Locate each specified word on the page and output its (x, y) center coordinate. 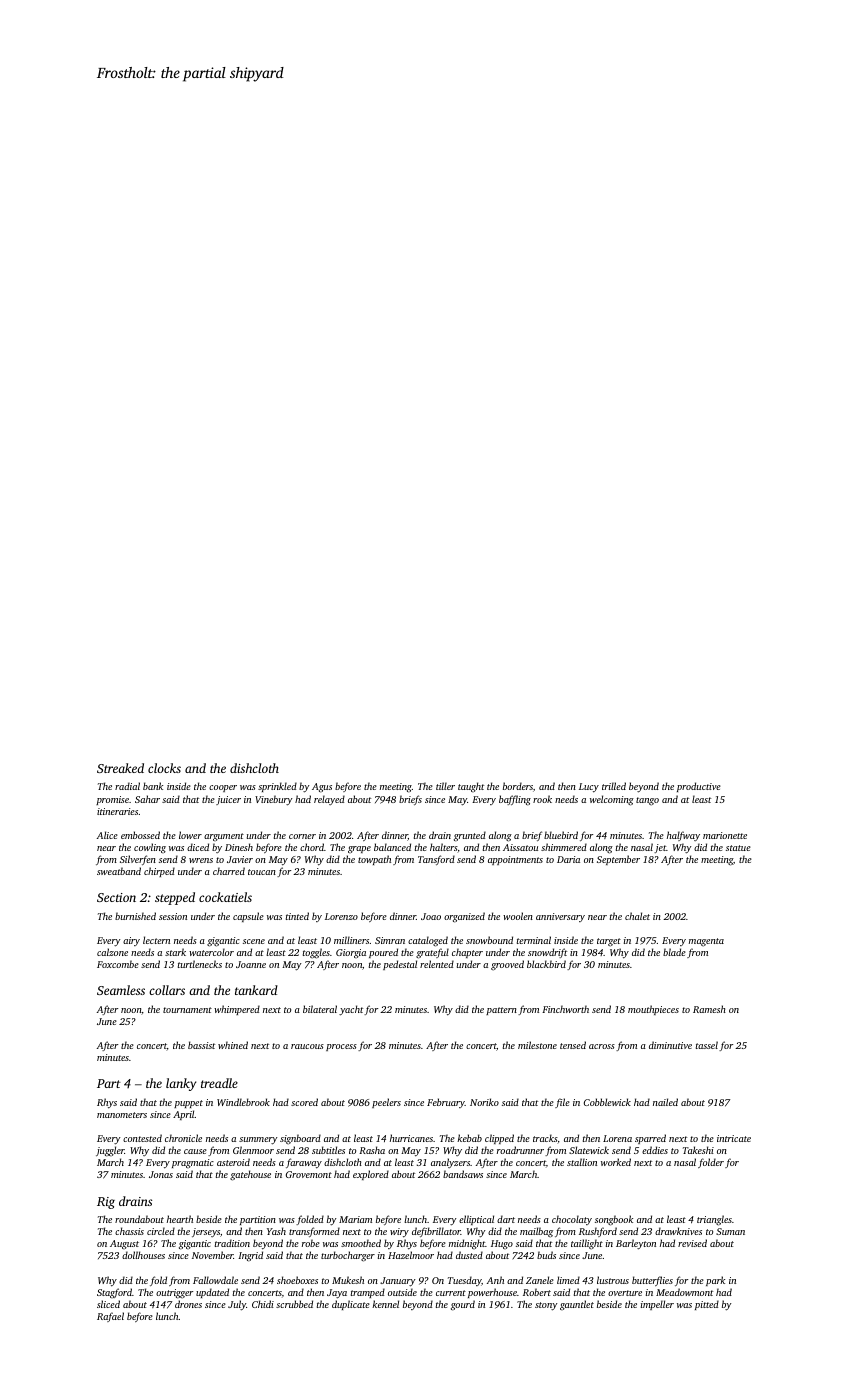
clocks (164, 768)
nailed (665, 1102)
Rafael (110, 1317)
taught (471, 787)
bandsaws (463, 1174)
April (184, 1115)
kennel (385, 1304)
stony (546, 1306)
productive (699, 787)
